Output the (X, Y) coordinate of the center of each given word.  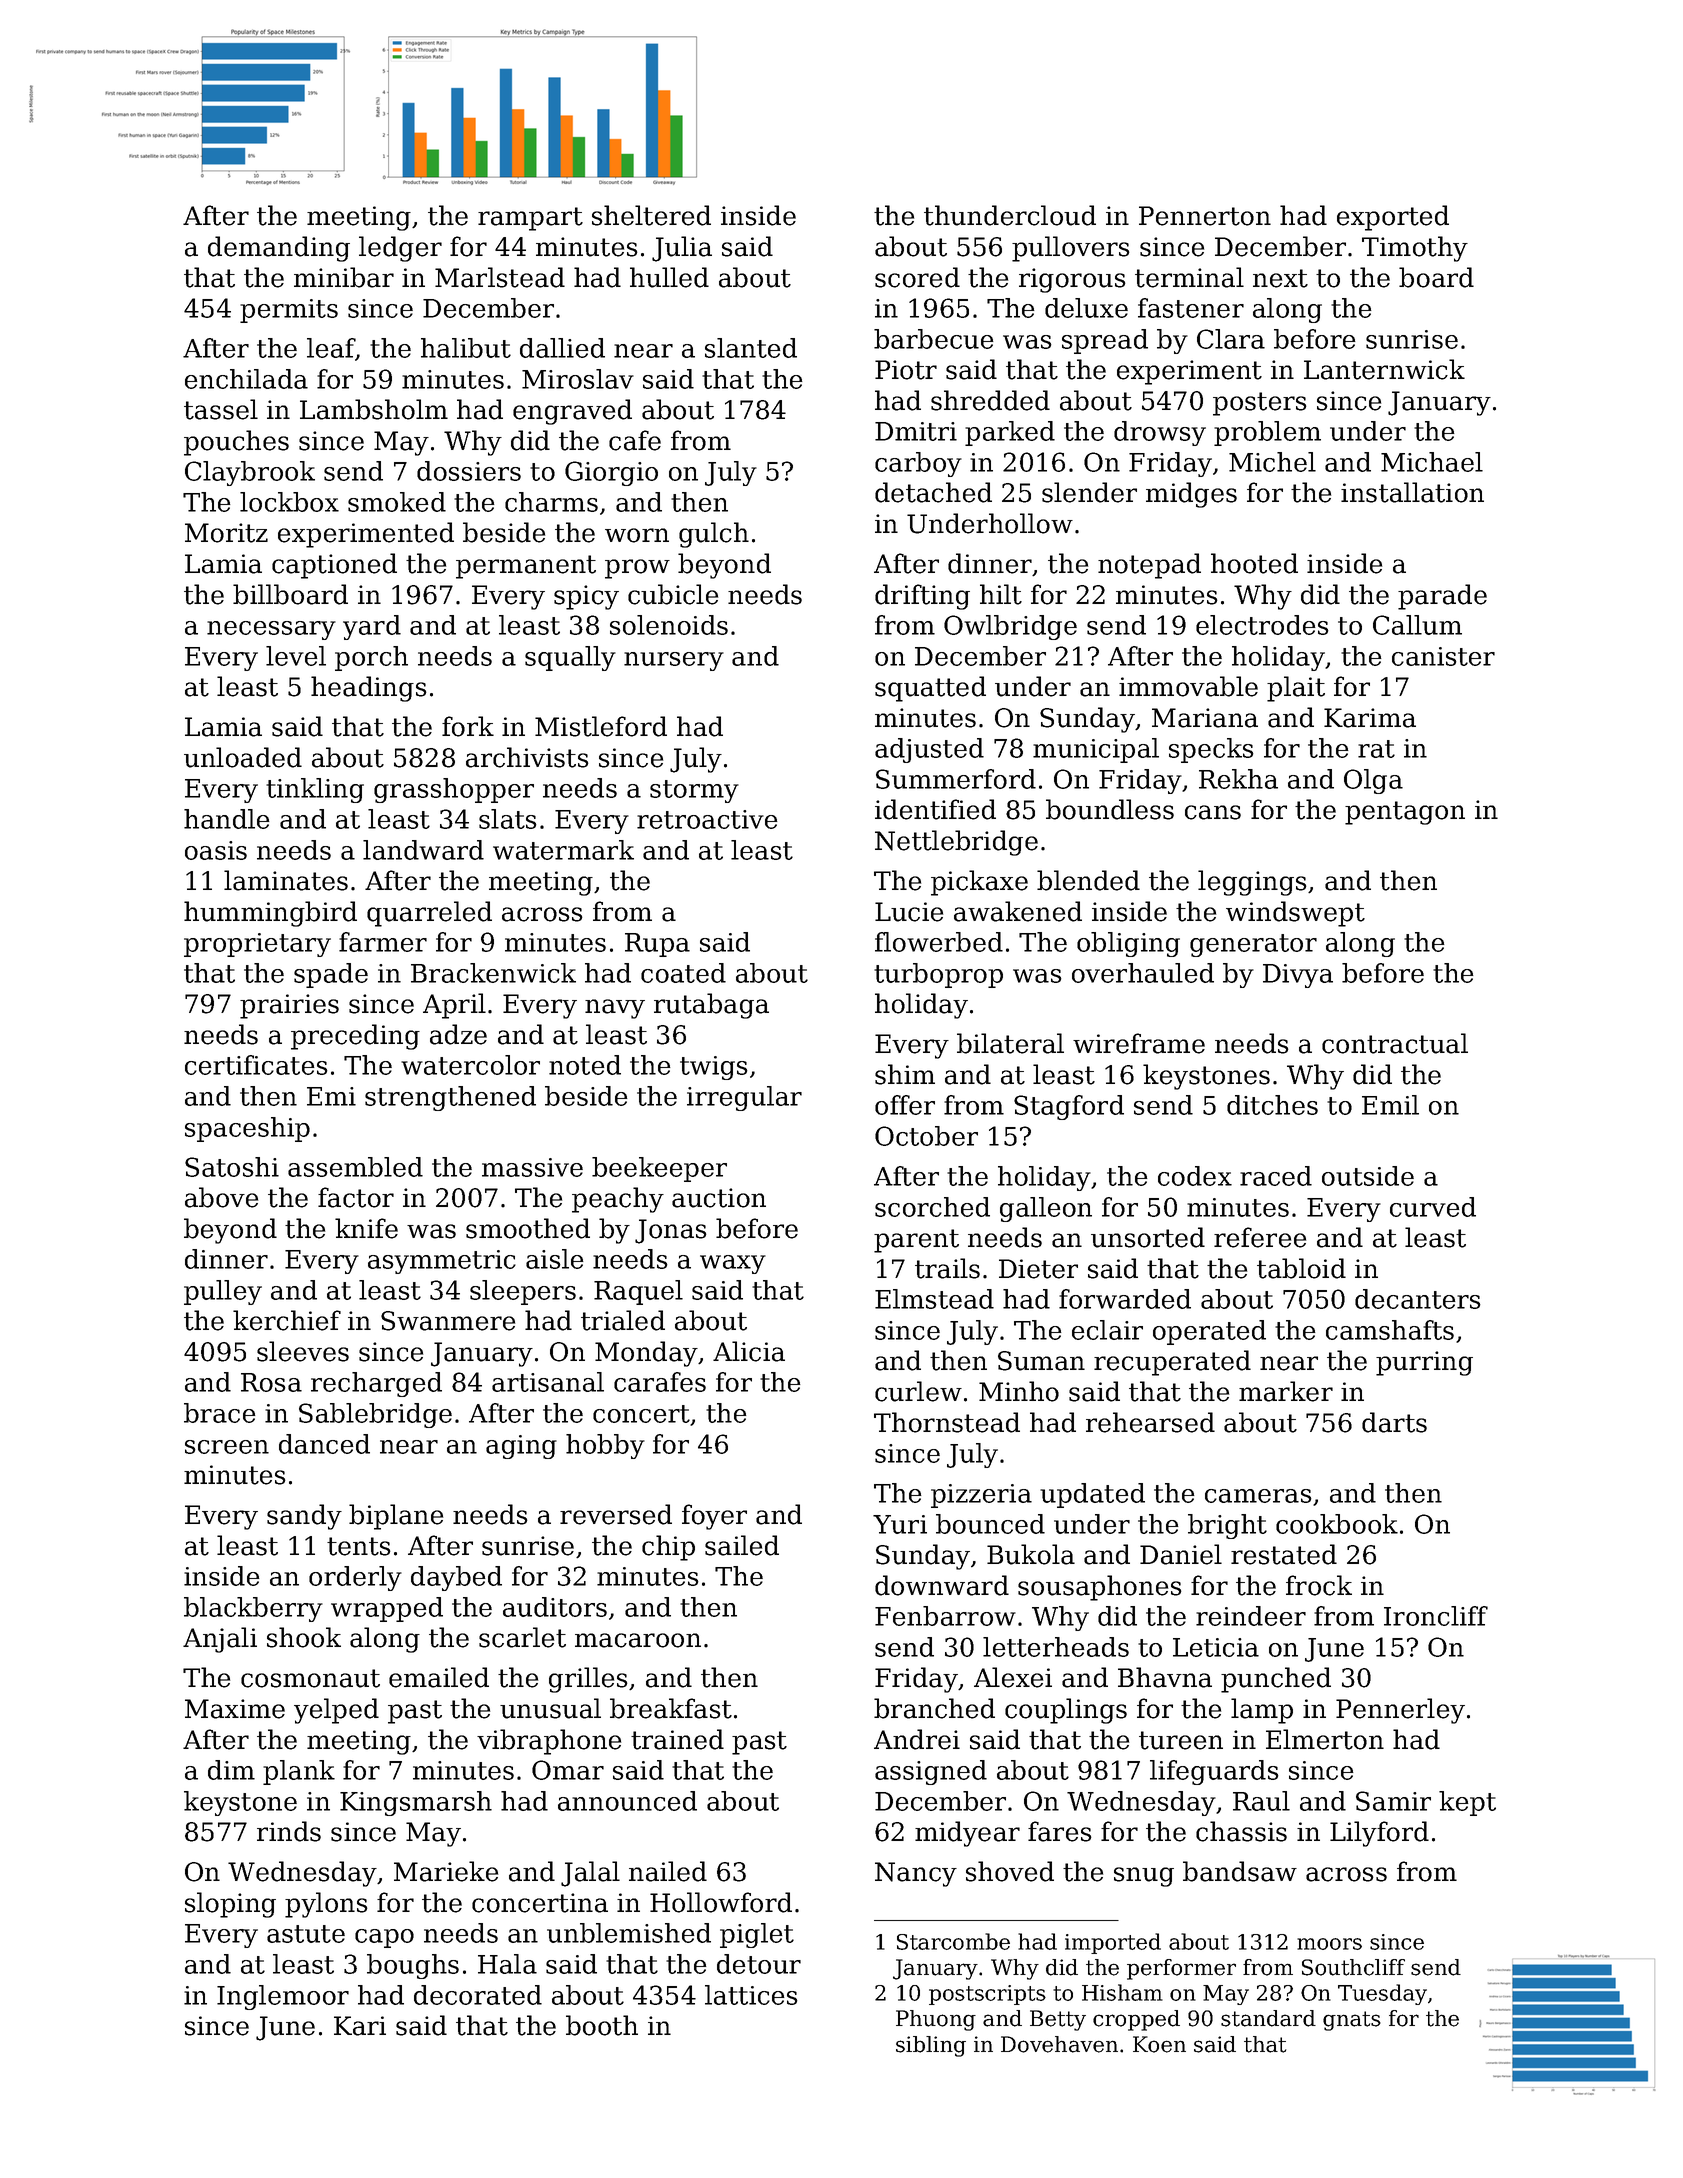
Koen (1159, 2044)
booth (602, 2025)
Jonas (671, 1231)
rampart (530, 219)
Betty (1058, 2020)
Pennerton (1205, 216)
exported (1393, 218)
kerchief (287, 1320)
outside (1368, 1176)
